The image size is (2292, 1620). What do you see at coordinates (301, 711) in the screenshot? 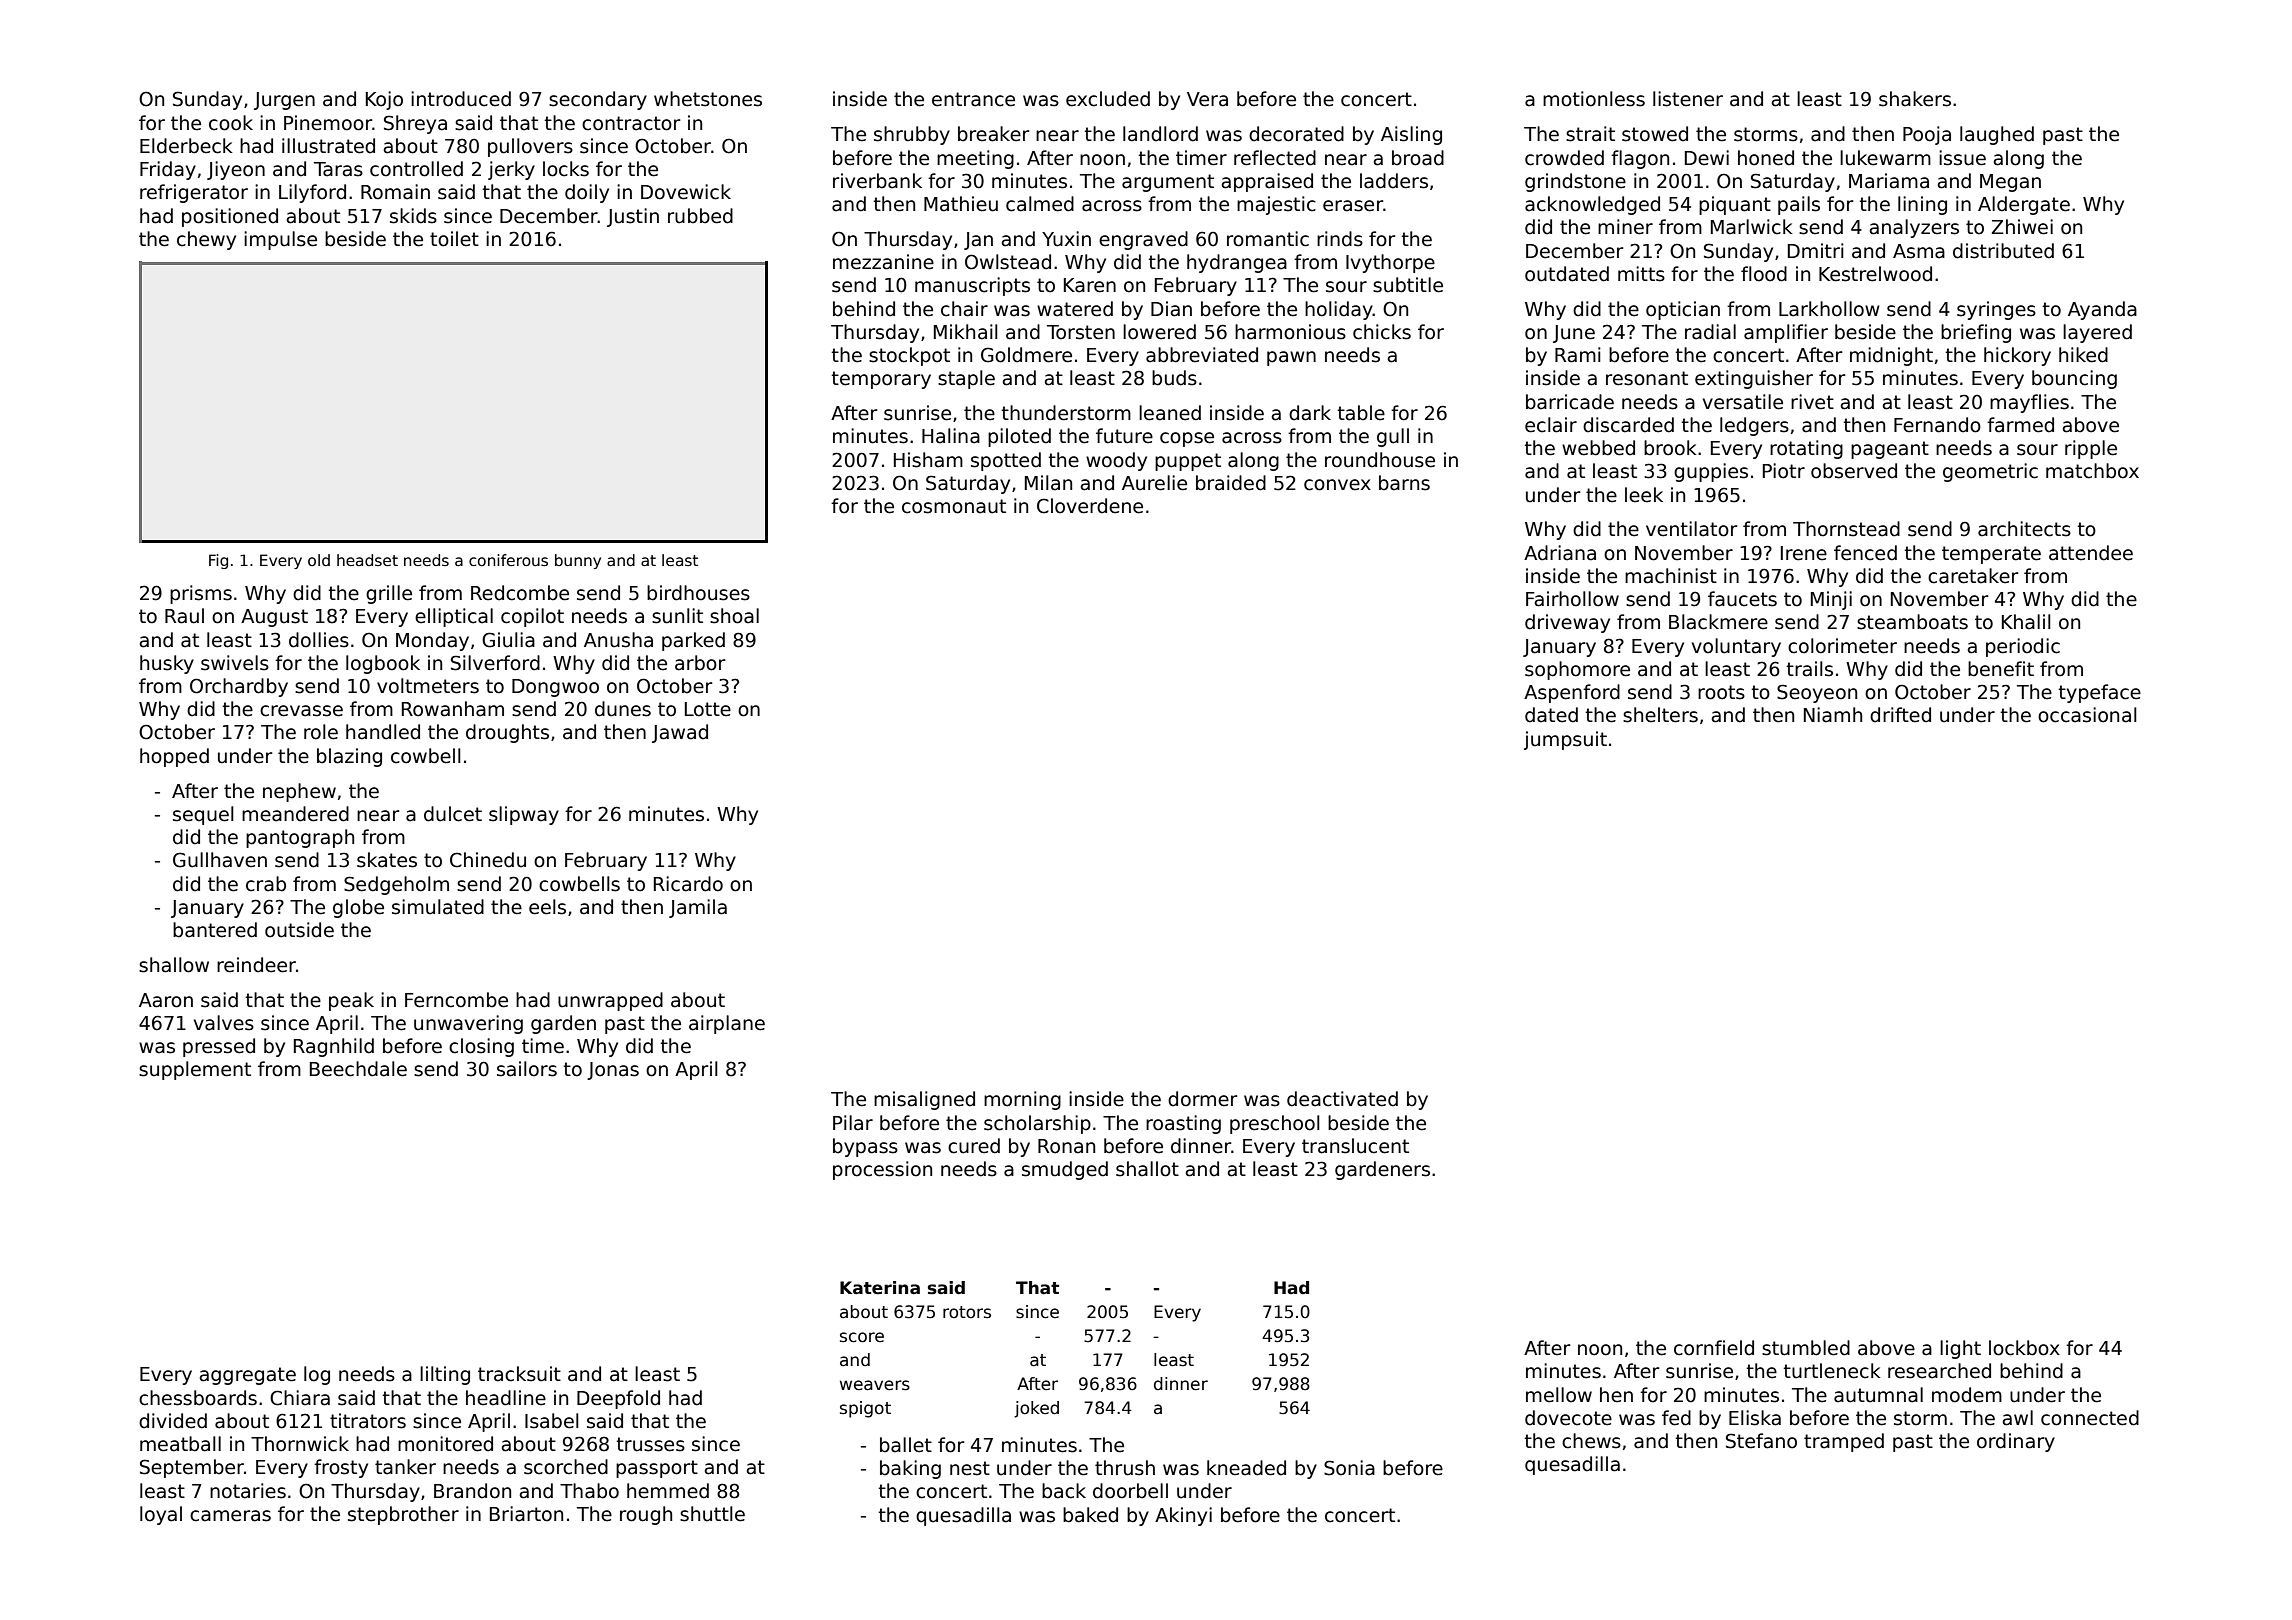
I see `crevasse` at bounding box center [301, 711].
